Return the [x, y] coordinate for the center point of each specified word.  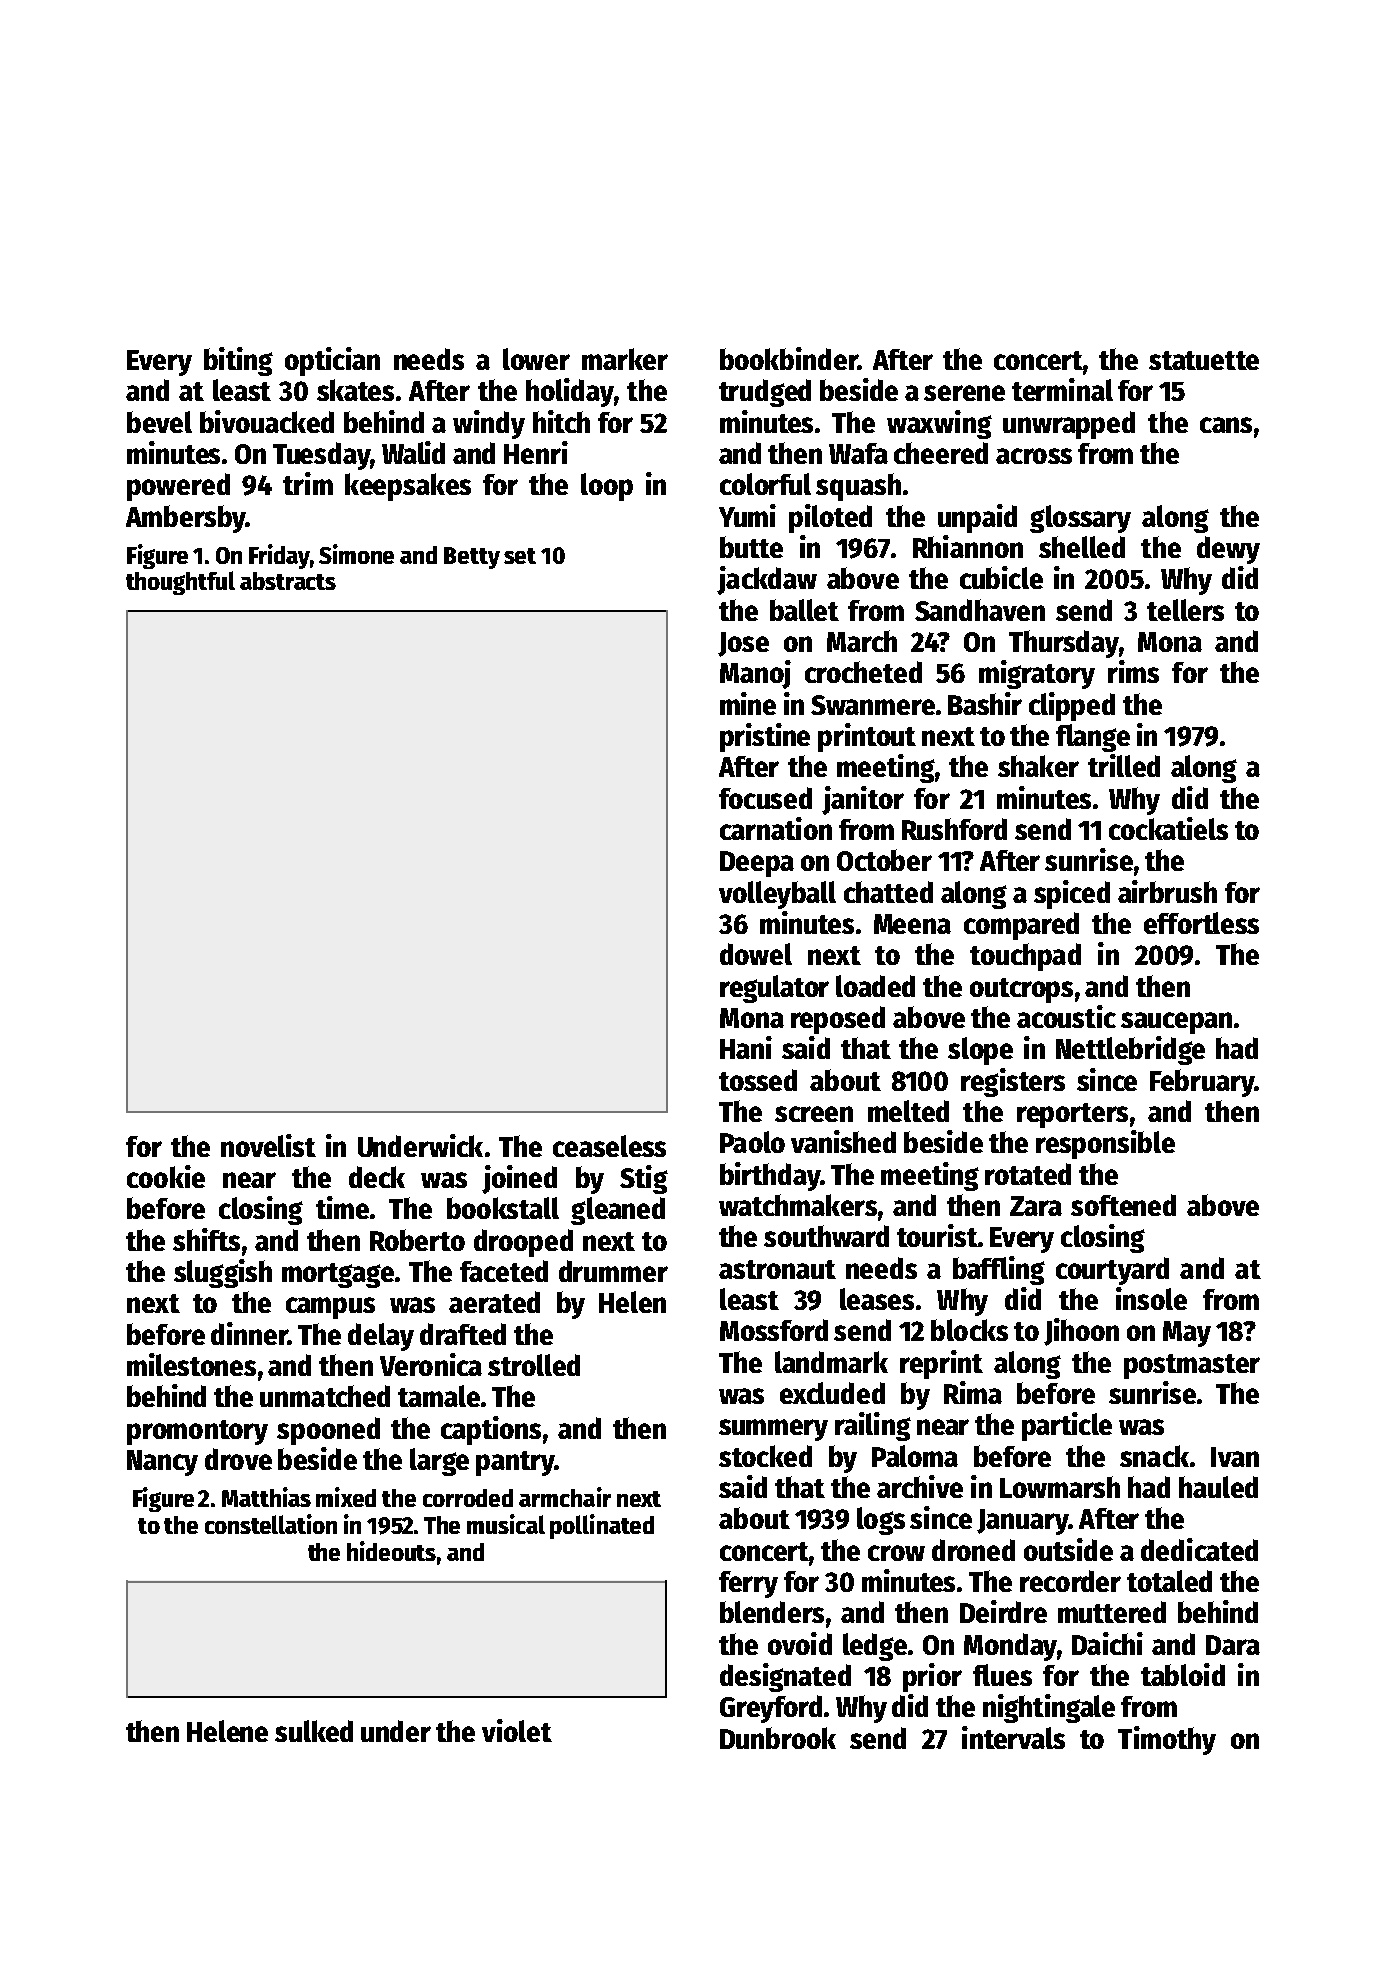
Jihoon [1081, 1332]
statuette [1204, 360]
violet [517, 1730]
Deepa [757, 864]
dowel [756, 954]
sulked [314, 1731]
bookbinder [789, 358]
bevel [159, 422]
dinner [249, 1333]
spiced [1072, 894]
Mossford [774, 1330]
